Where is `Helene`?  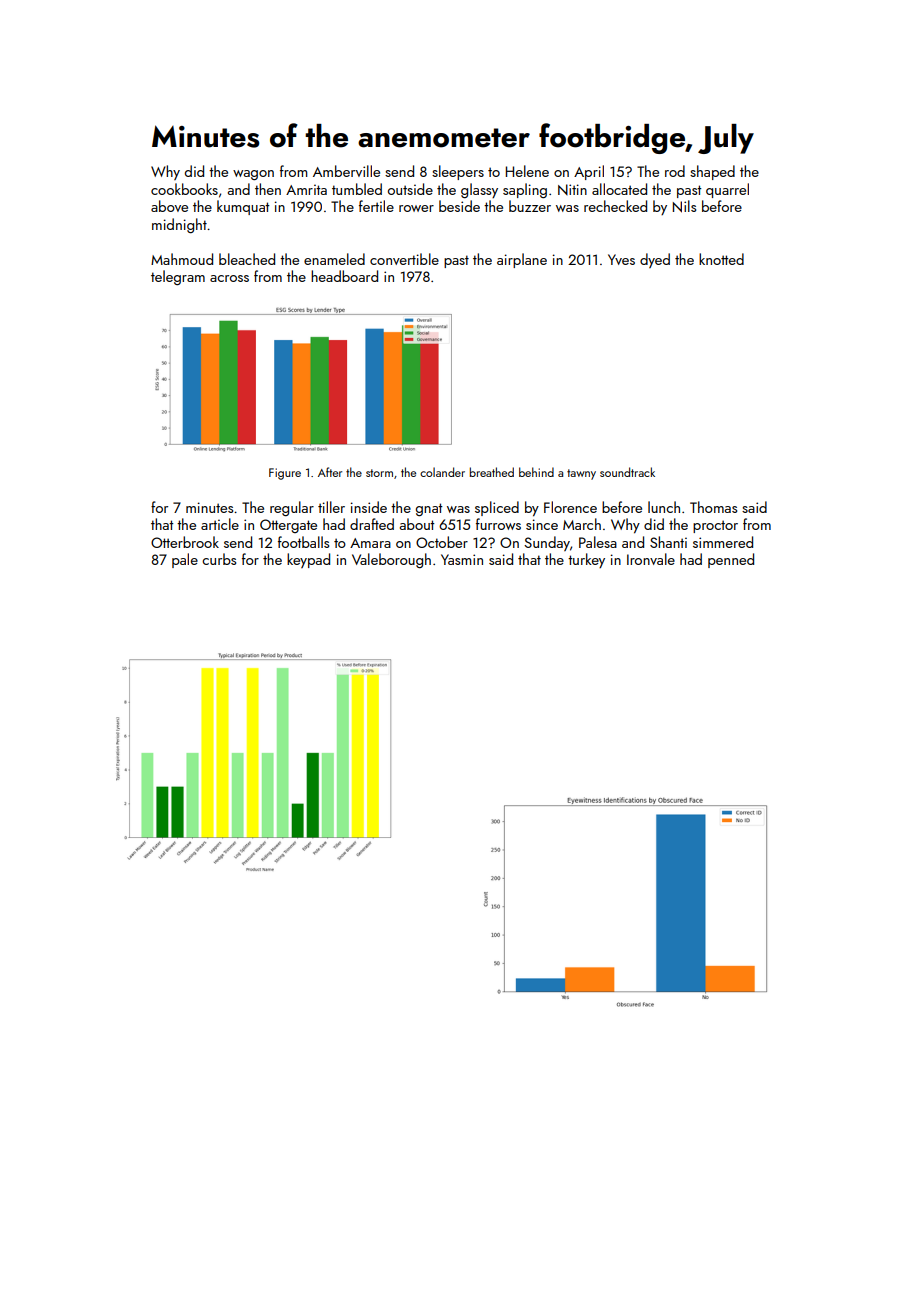 Helene is located at coordinates (527, 171).
